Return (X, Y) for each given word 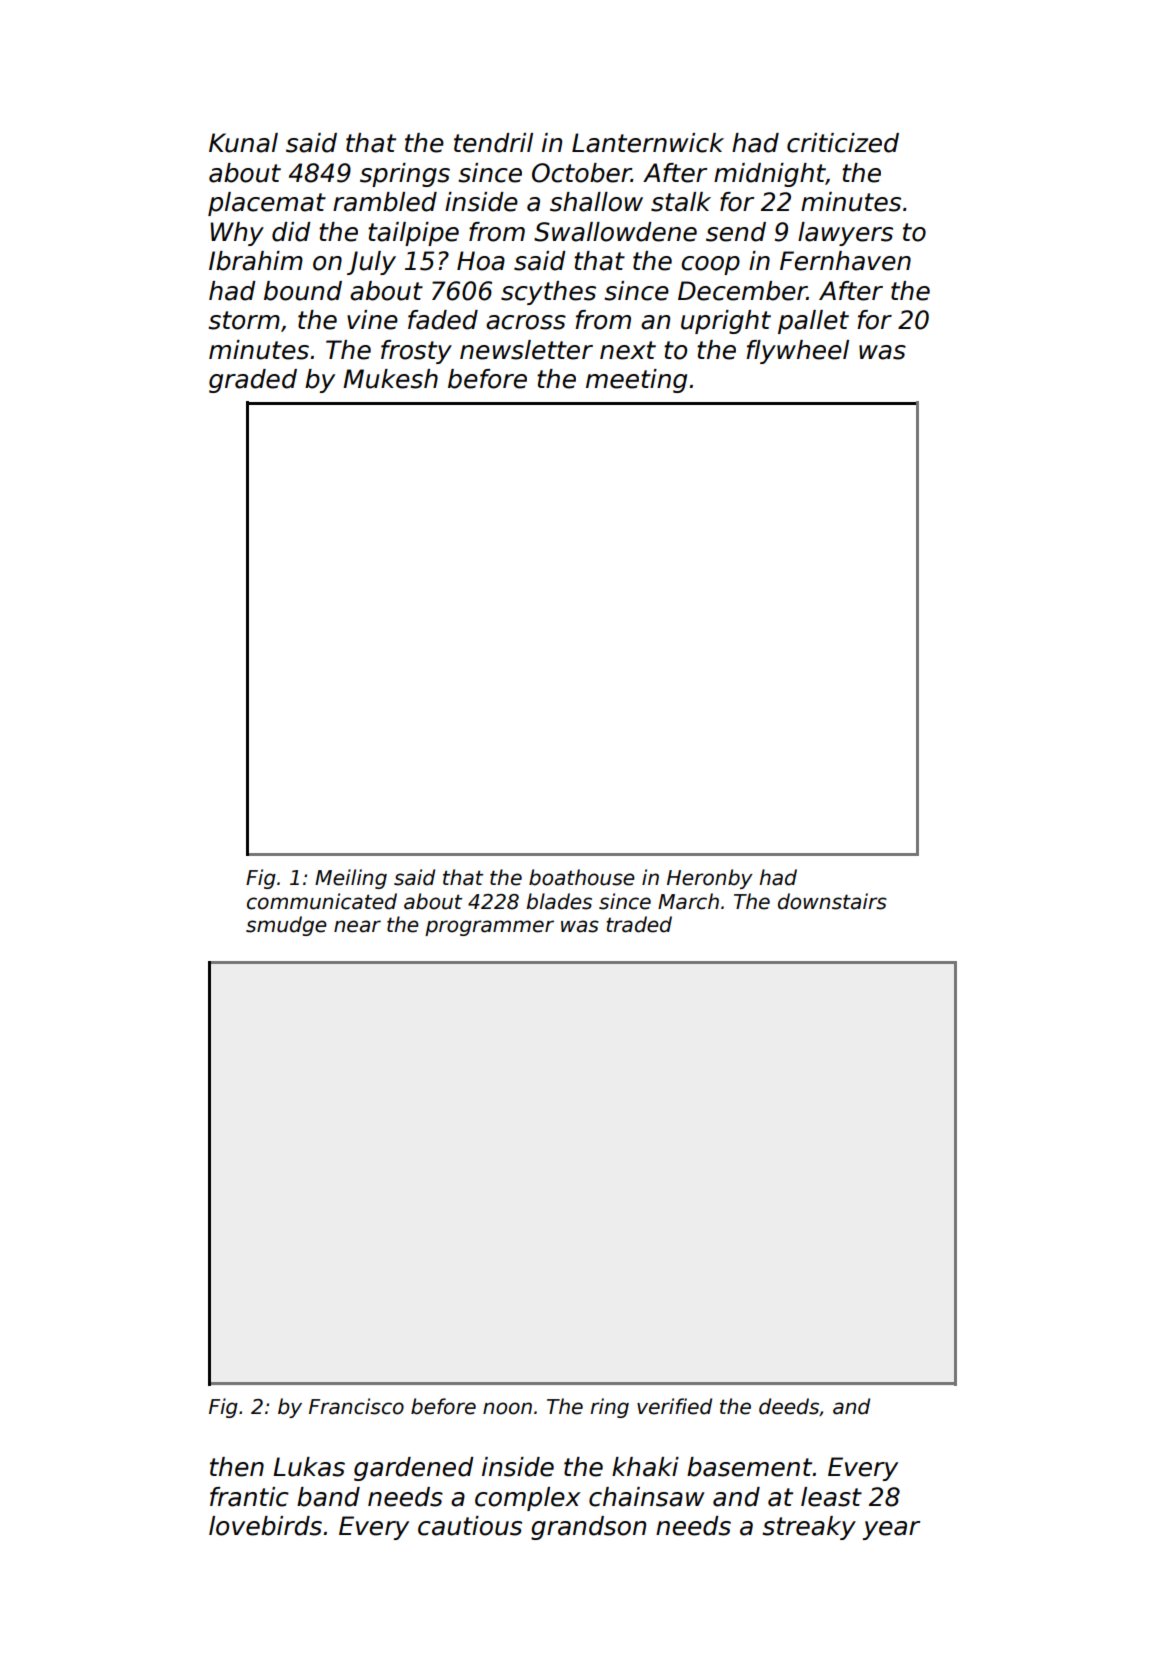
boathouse (582, 877)
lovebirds (265, 1526)
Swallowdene (615, 232)
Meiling (351, 879)
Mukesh (390, 379)
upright (726, 322)
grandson (588, 1528)
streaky (809, 1528)
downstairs (832, 901)
